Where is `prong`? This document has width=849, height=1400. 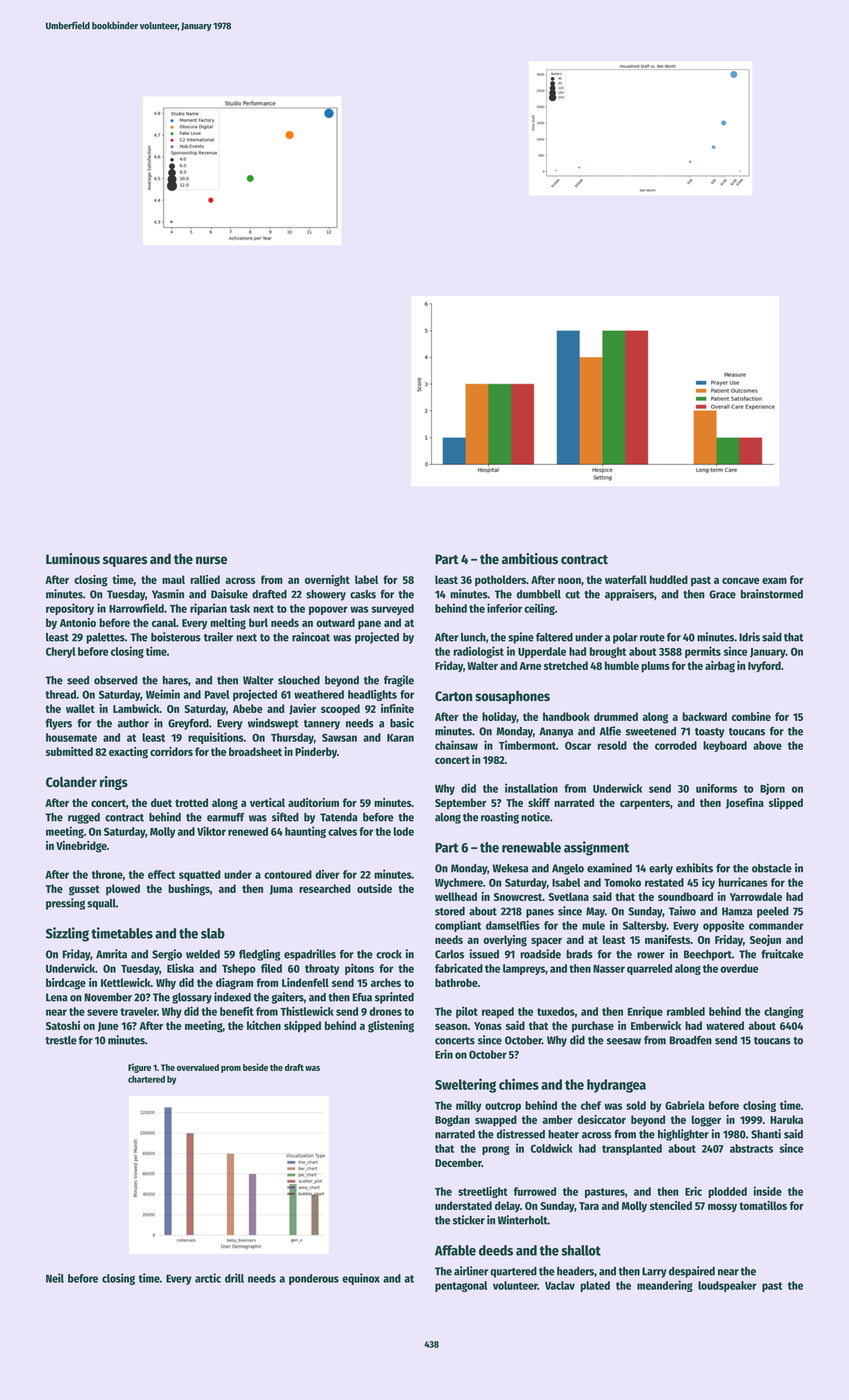 prong is located at coordinates (496, 1150).
